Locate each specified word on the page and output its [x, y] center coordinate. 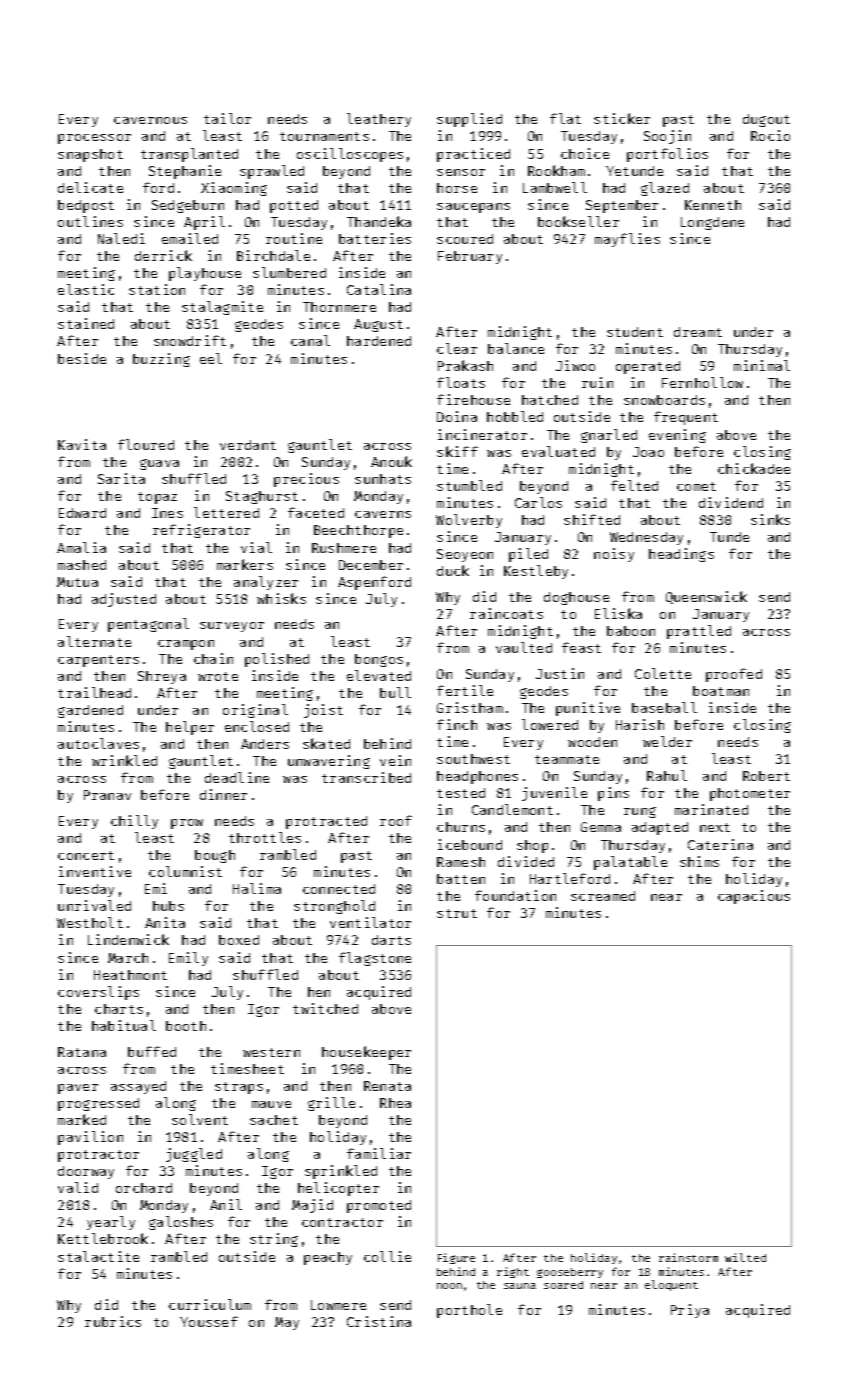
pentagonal [148, 625]
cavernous [150, 120]
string [274, 1240]
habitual [124, 1025]
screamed [603, 896]
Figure [456, 1258]
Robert [766, 776]
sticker [622, 118]
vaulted [524, 647]
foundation [515, 895]
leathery [379, 120]
